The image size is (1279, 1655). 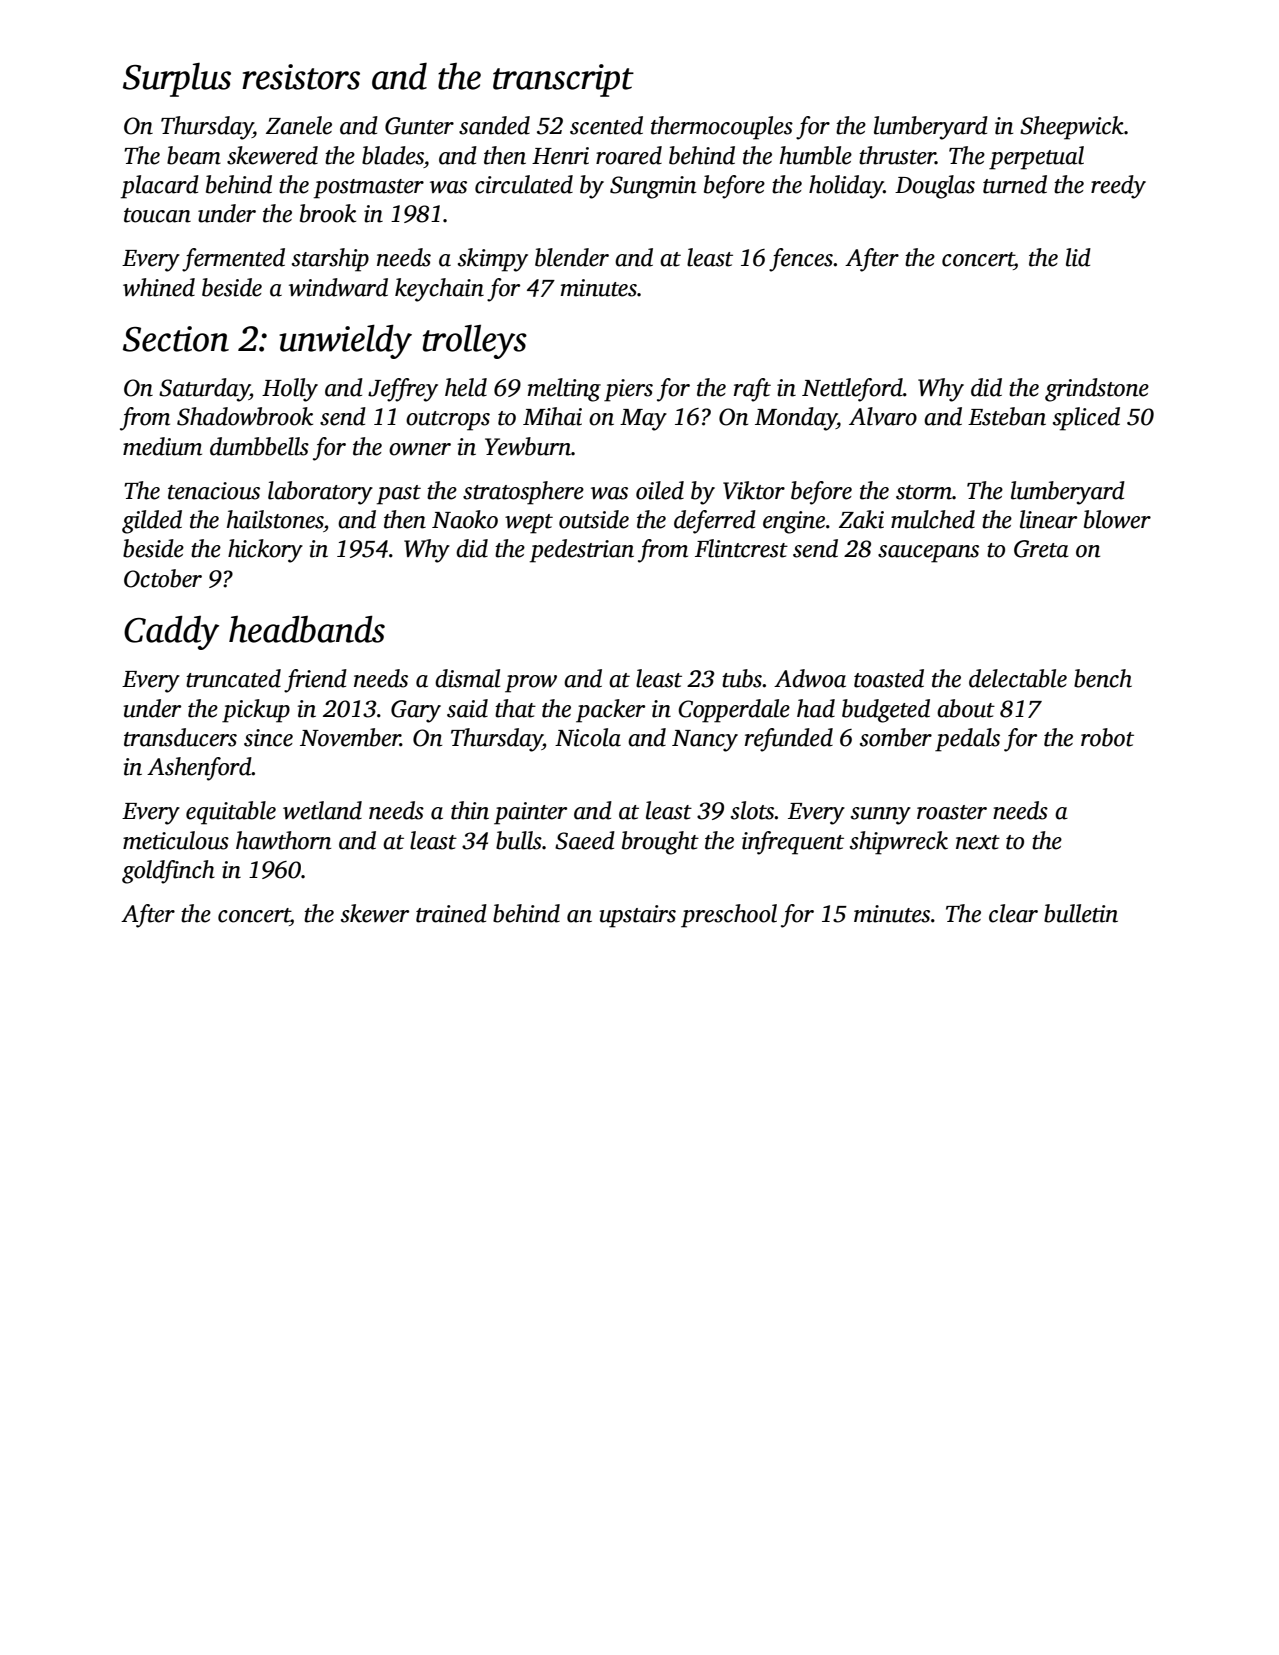 I want to click on resistors, so click(x=301, y=77).
